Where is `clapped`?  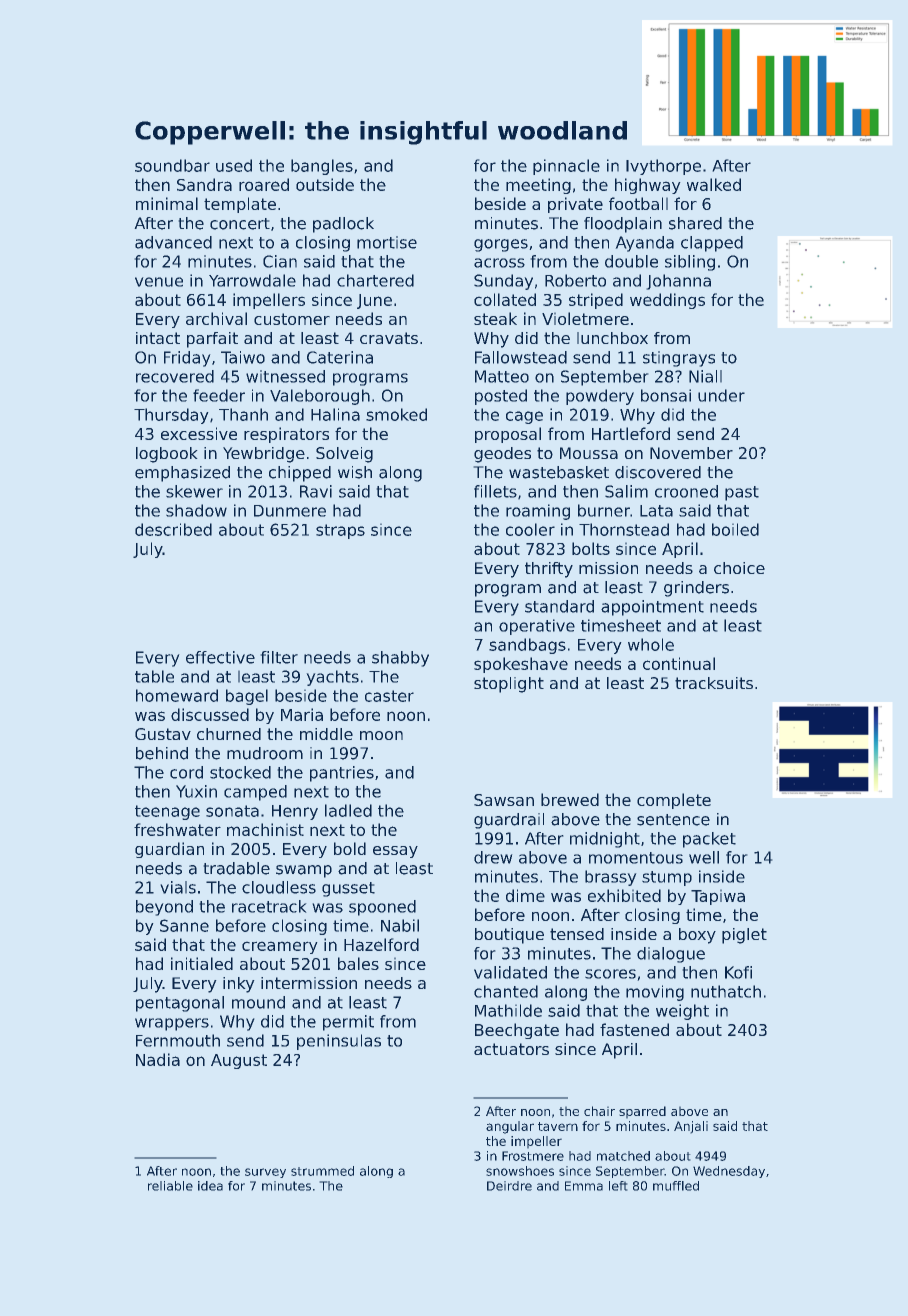
clapped is located at coordinates (712, 244).
